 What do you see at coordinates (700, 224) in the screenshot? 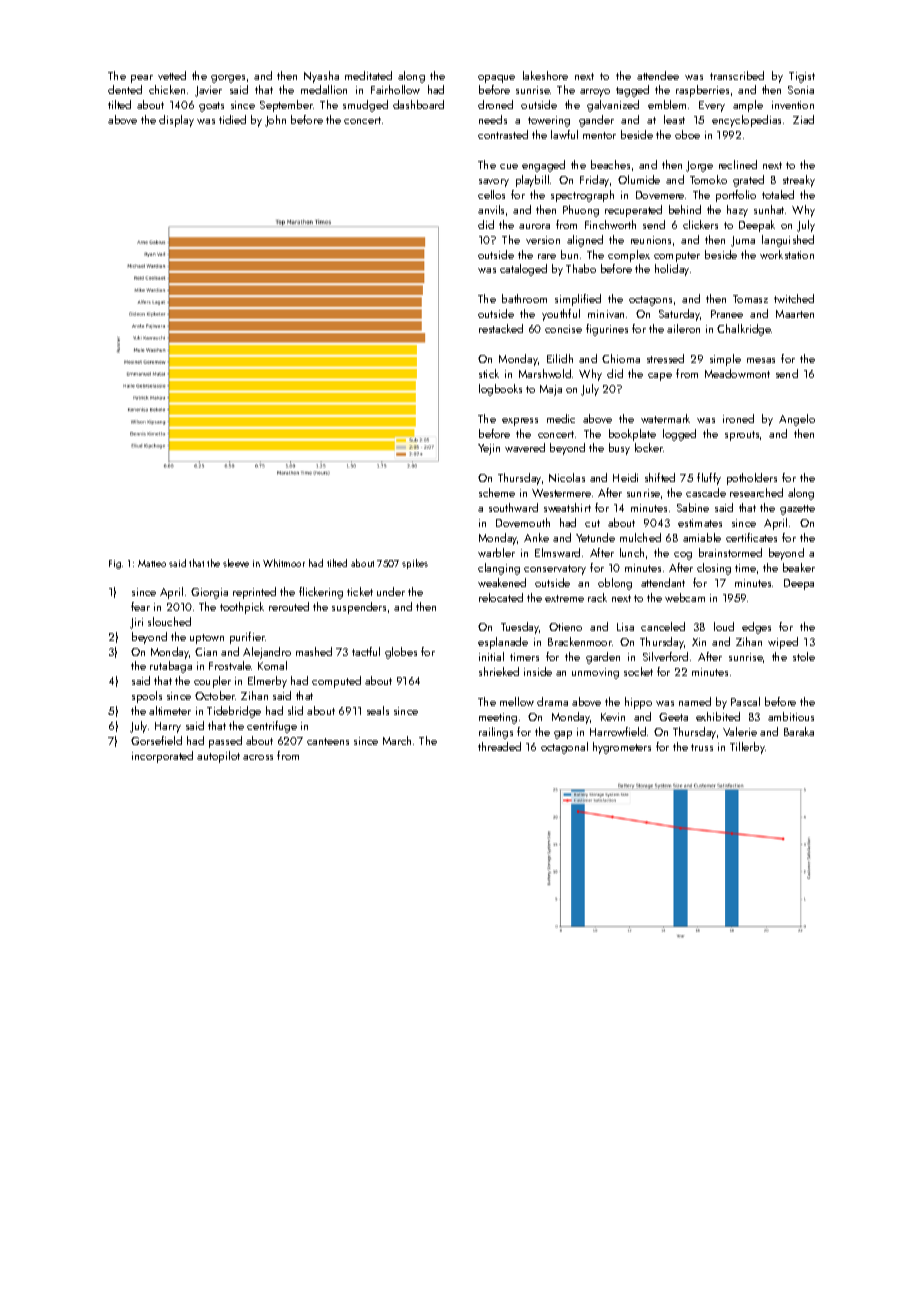
I see `clickers` at bounding box center [700, 224].
